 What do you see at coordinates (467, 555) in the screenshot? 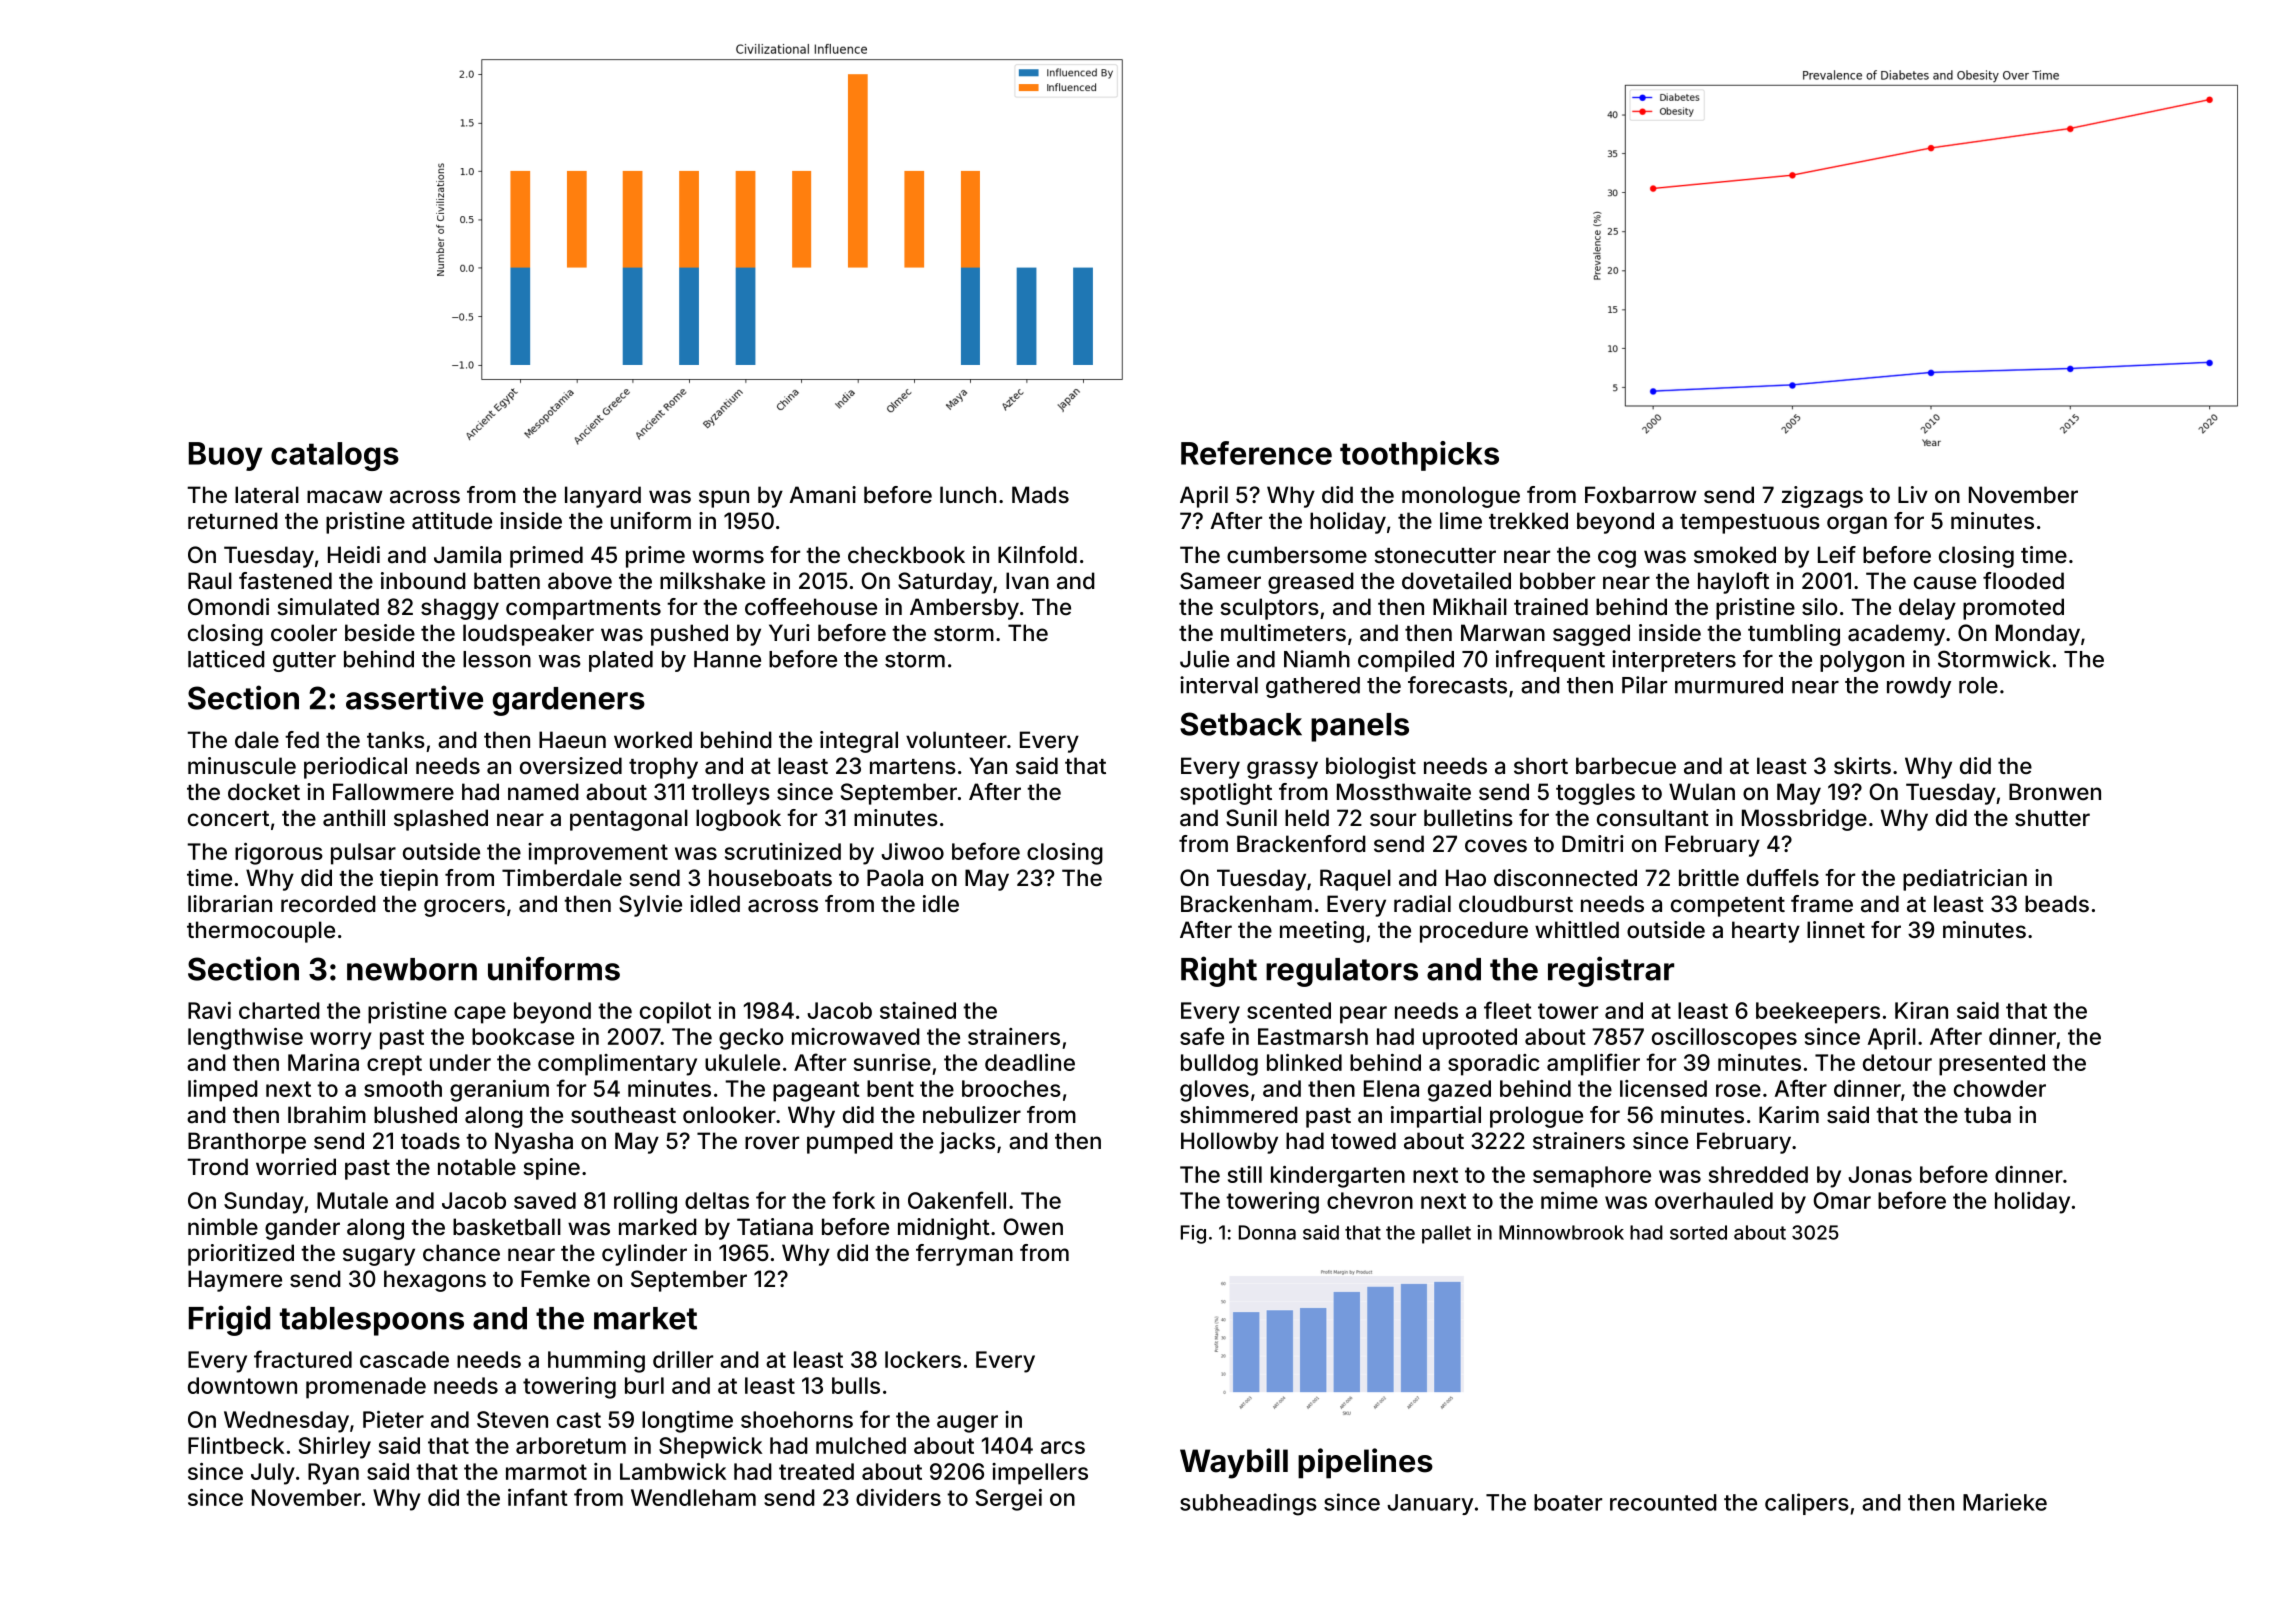
I see `Jamila` at bounding box center [467, 555].
